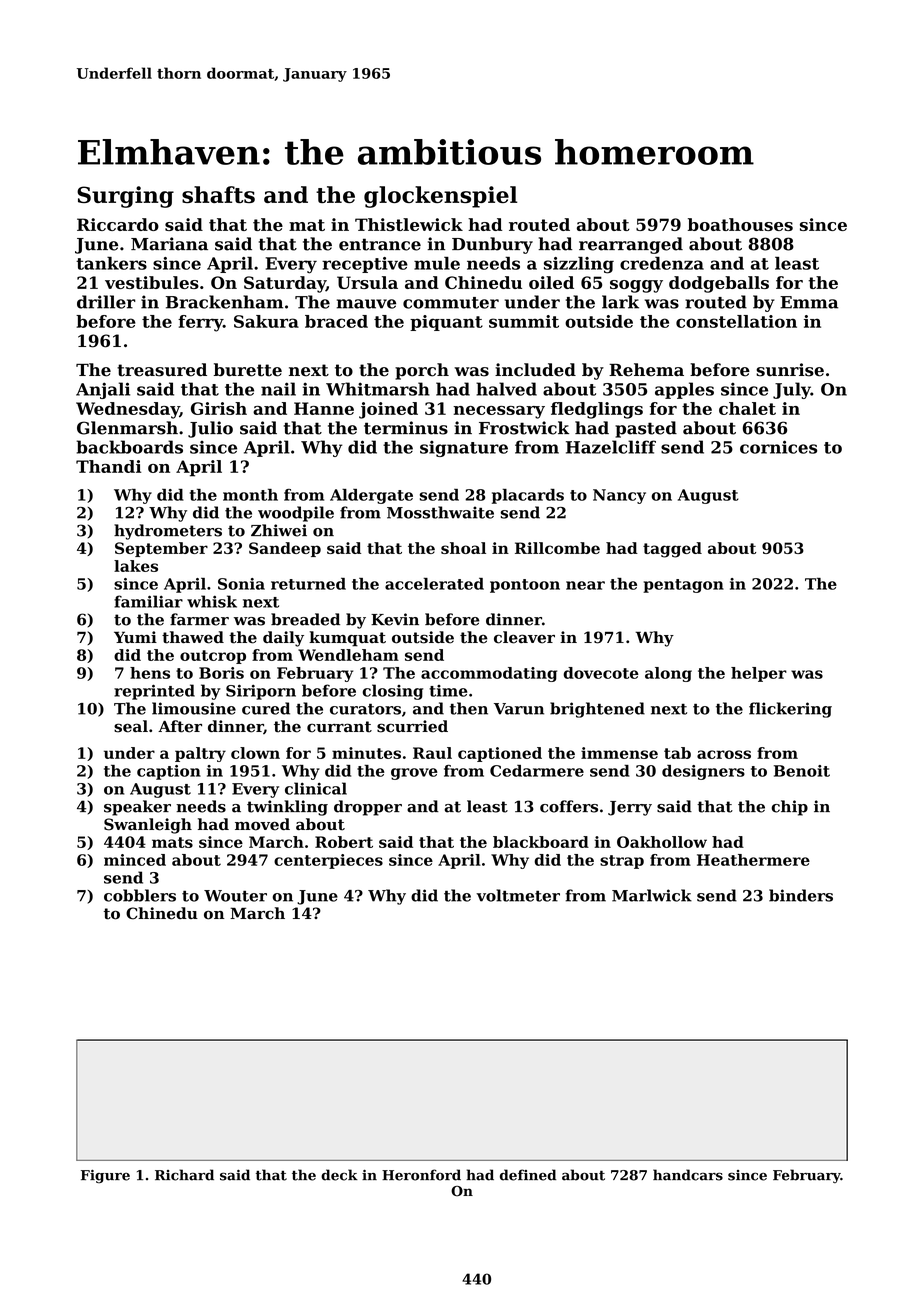 The width and height of the screenshot is (924, 1314). I want to click on centerpieces, so click(328, 861).
